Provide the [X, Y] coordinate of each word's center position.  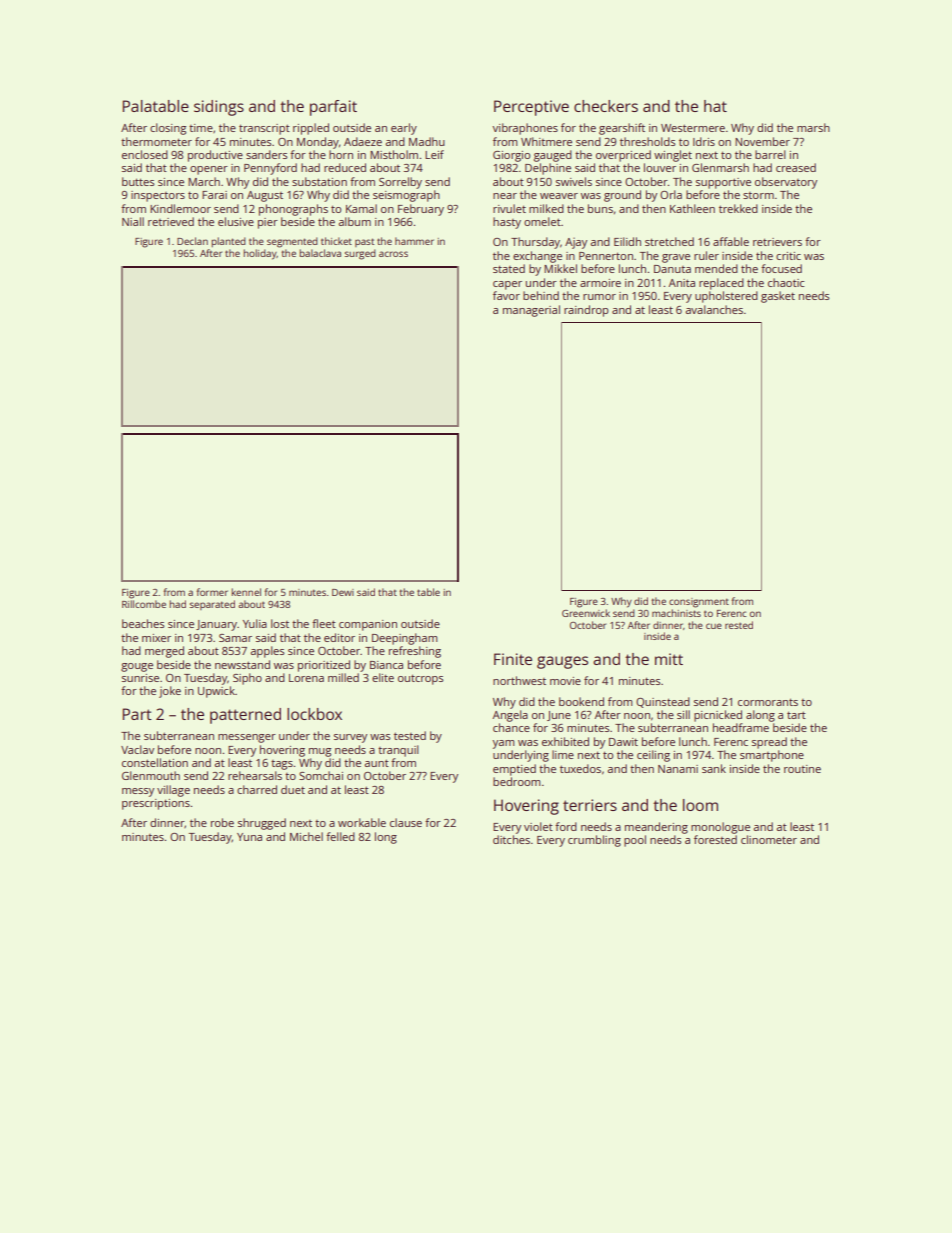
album [355, 221]
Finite [513, 659]
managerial [531, 311]
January [216, 625]
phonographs [293, 210]
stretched [669, 241]
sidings [219, 108]
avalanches [714, 309]
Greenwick [586, 613]
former [212, 592]
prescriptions [156, 804]
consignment [699, 603]
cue [714, 626]
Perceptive [531, 108]
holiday [260, 254]
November [762, 141]
